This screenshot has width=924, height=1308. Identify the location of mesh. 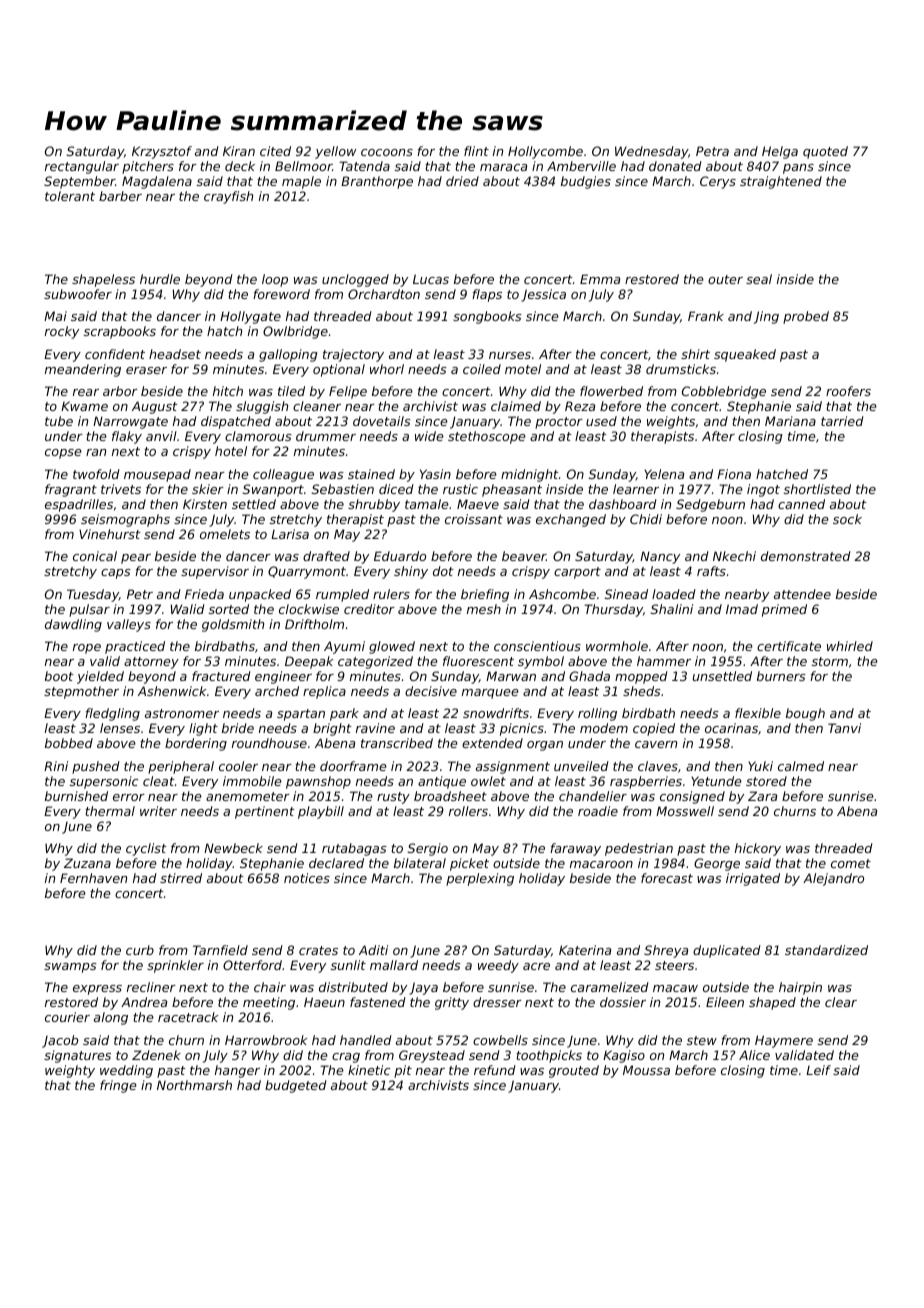
(484, 609).
